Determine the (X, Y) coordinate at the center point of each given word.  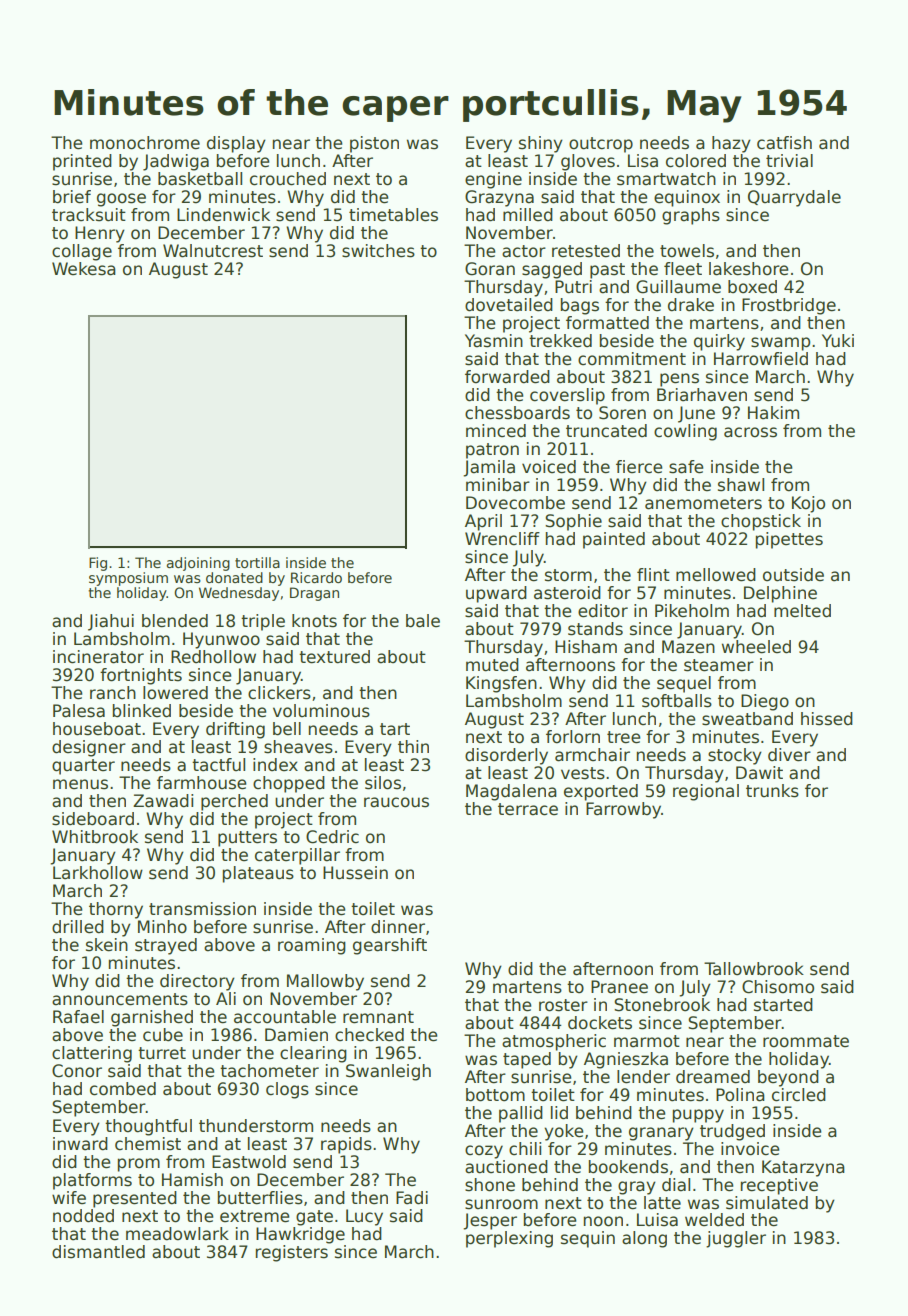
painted (614, 540)
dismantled (98, 1252)
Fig (98, 564)
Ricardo (316, 577)
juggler (736, 1239)
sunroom (501, 1204)
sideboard (93, 819)
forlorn (573, 737)
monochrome (145, 143)
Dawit (759, 773)
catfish (784, 143)
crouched (288, 179)
